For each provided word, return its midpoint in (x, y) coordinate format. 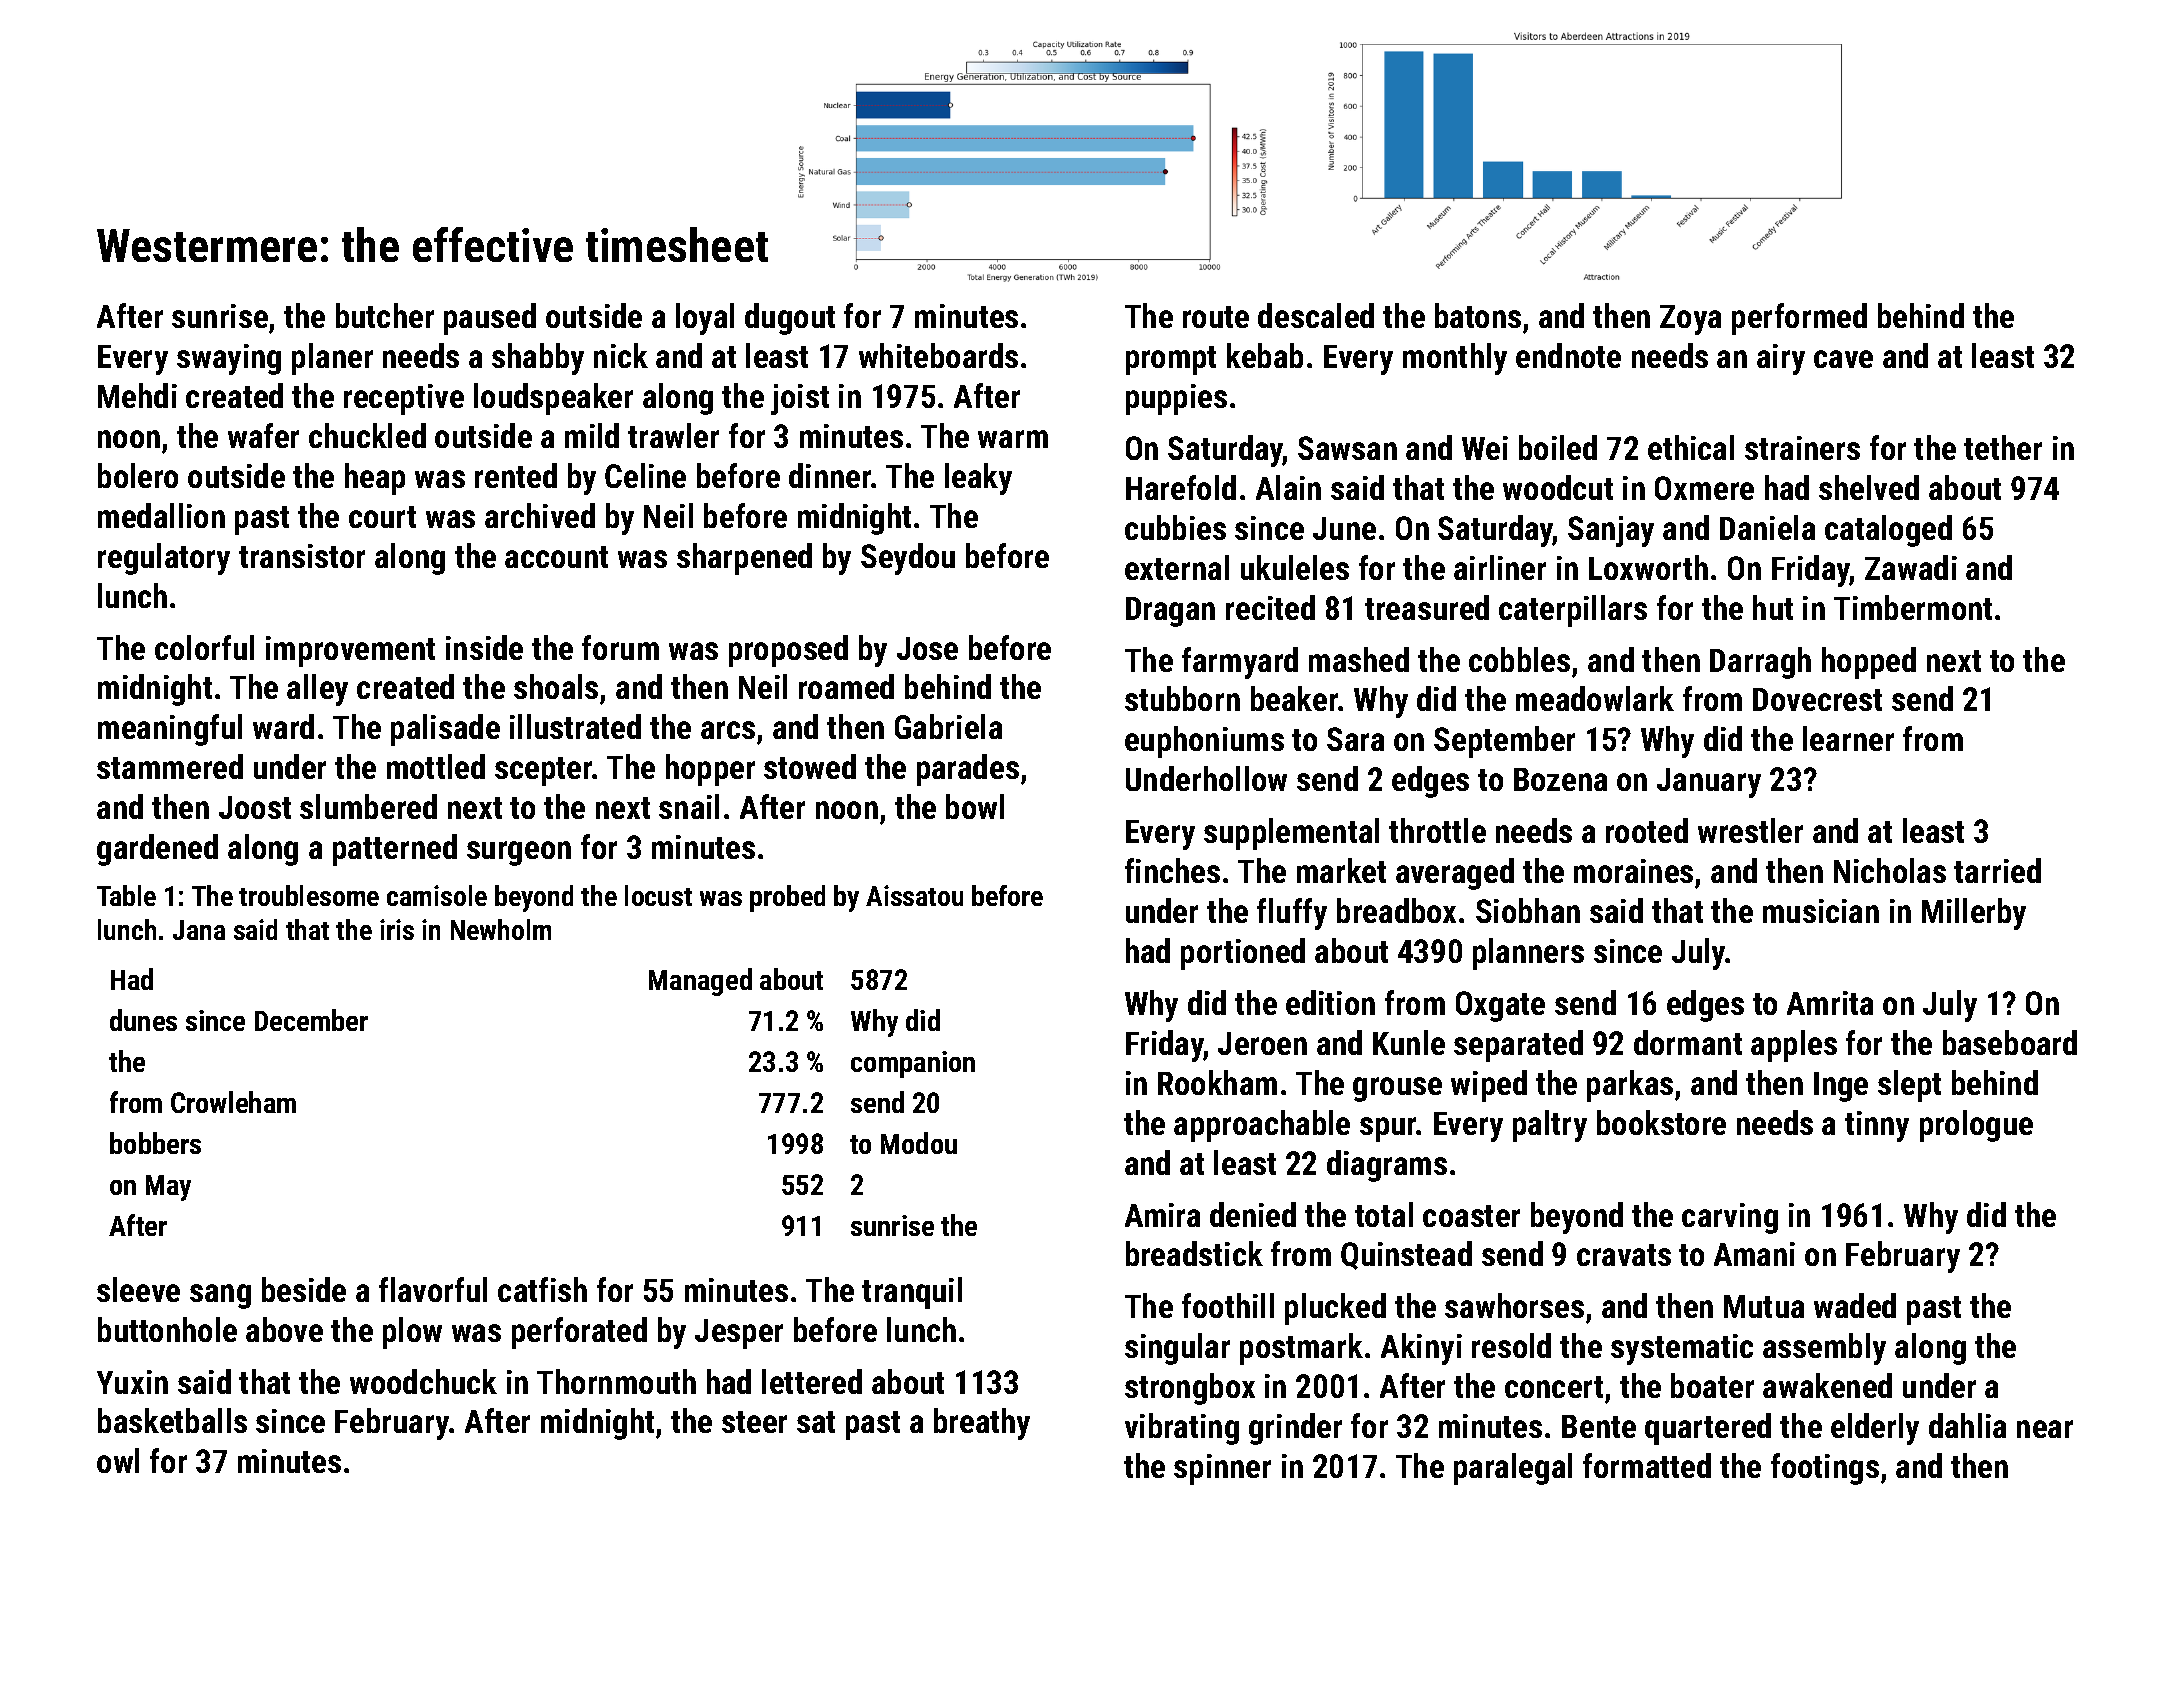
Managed (700, 982)
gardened (157, 850)
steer (754, 1422)
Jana (199, 930)
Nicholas (1890, 870)
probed (787, 898)
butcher (385, 315)
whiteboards (938, 355)
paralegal (1513, 1469)
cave (1843, 359)
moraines (1633, 871)
